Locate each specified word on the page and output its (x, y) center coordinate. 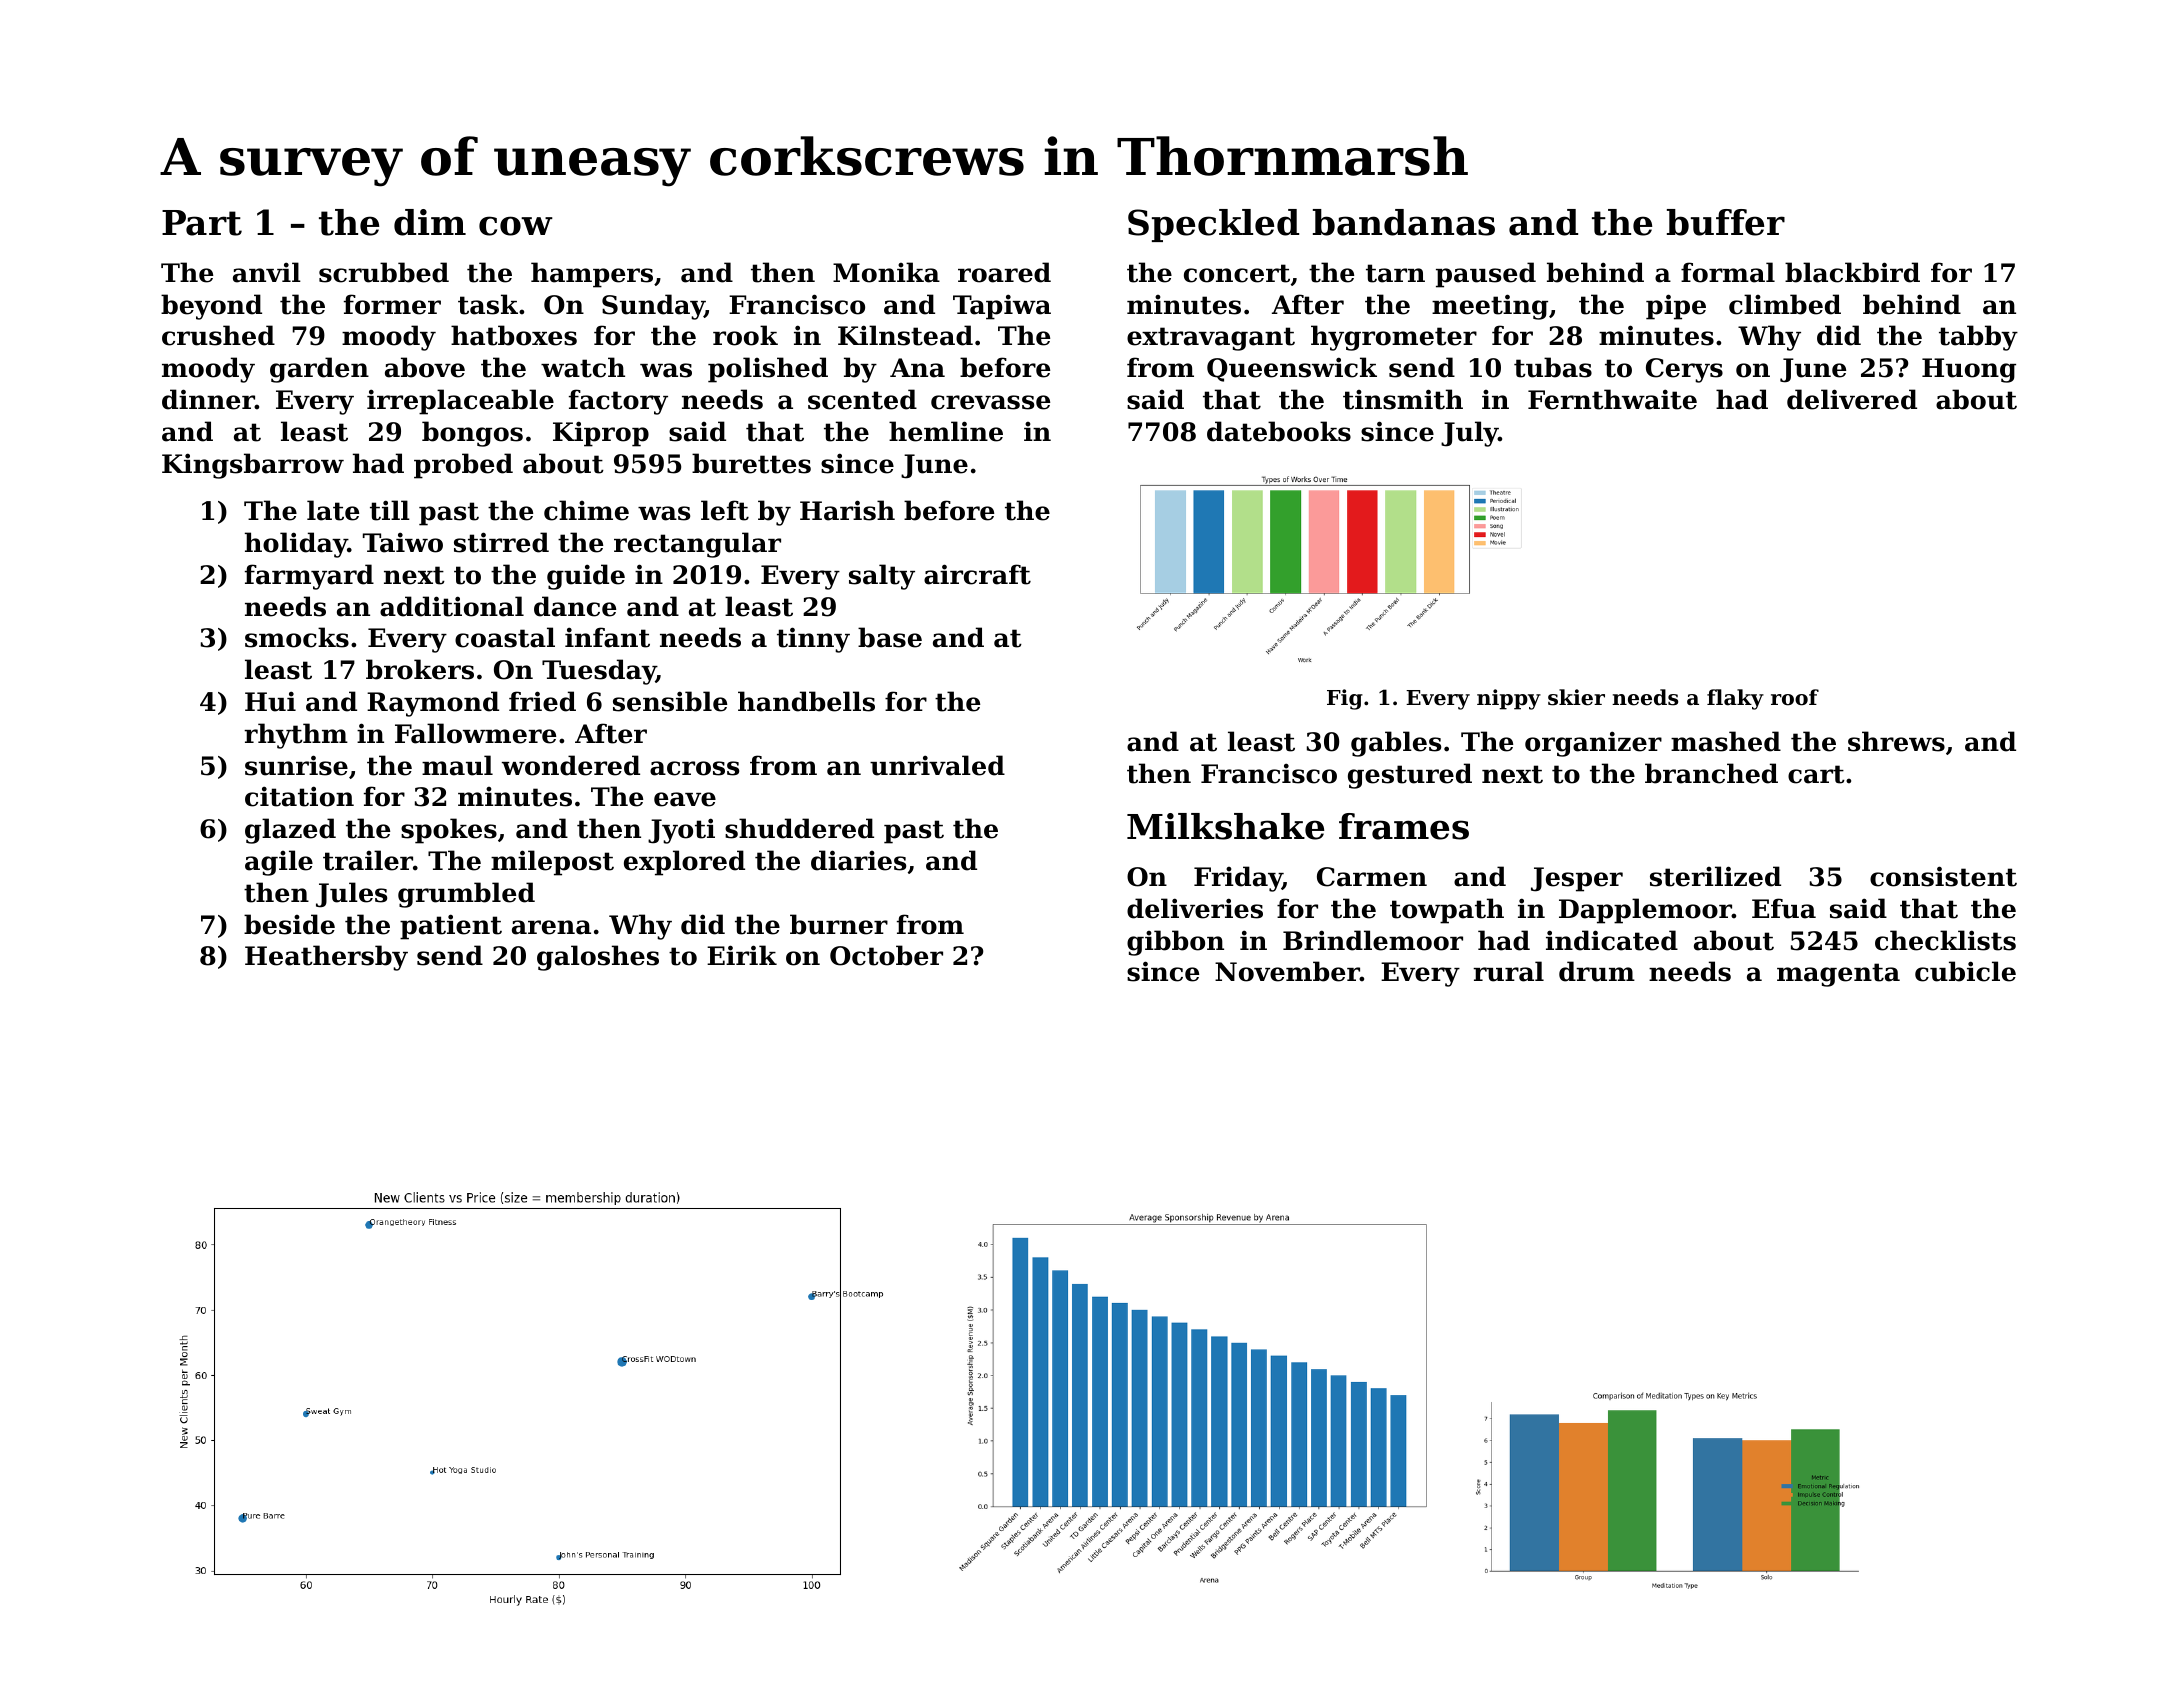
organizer (1593, 744)
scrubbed (384, 272)
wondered (571, 765)
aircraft (977, 574)
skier (1576, 697)
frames (1404, 826)
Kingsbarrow (253, 466)
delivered (1852, 399)
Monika (886, 272)
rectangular (697, 545)
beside (289, 924)
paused (1486, 275)
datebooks (1279, 431)
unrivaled (937, 765)
